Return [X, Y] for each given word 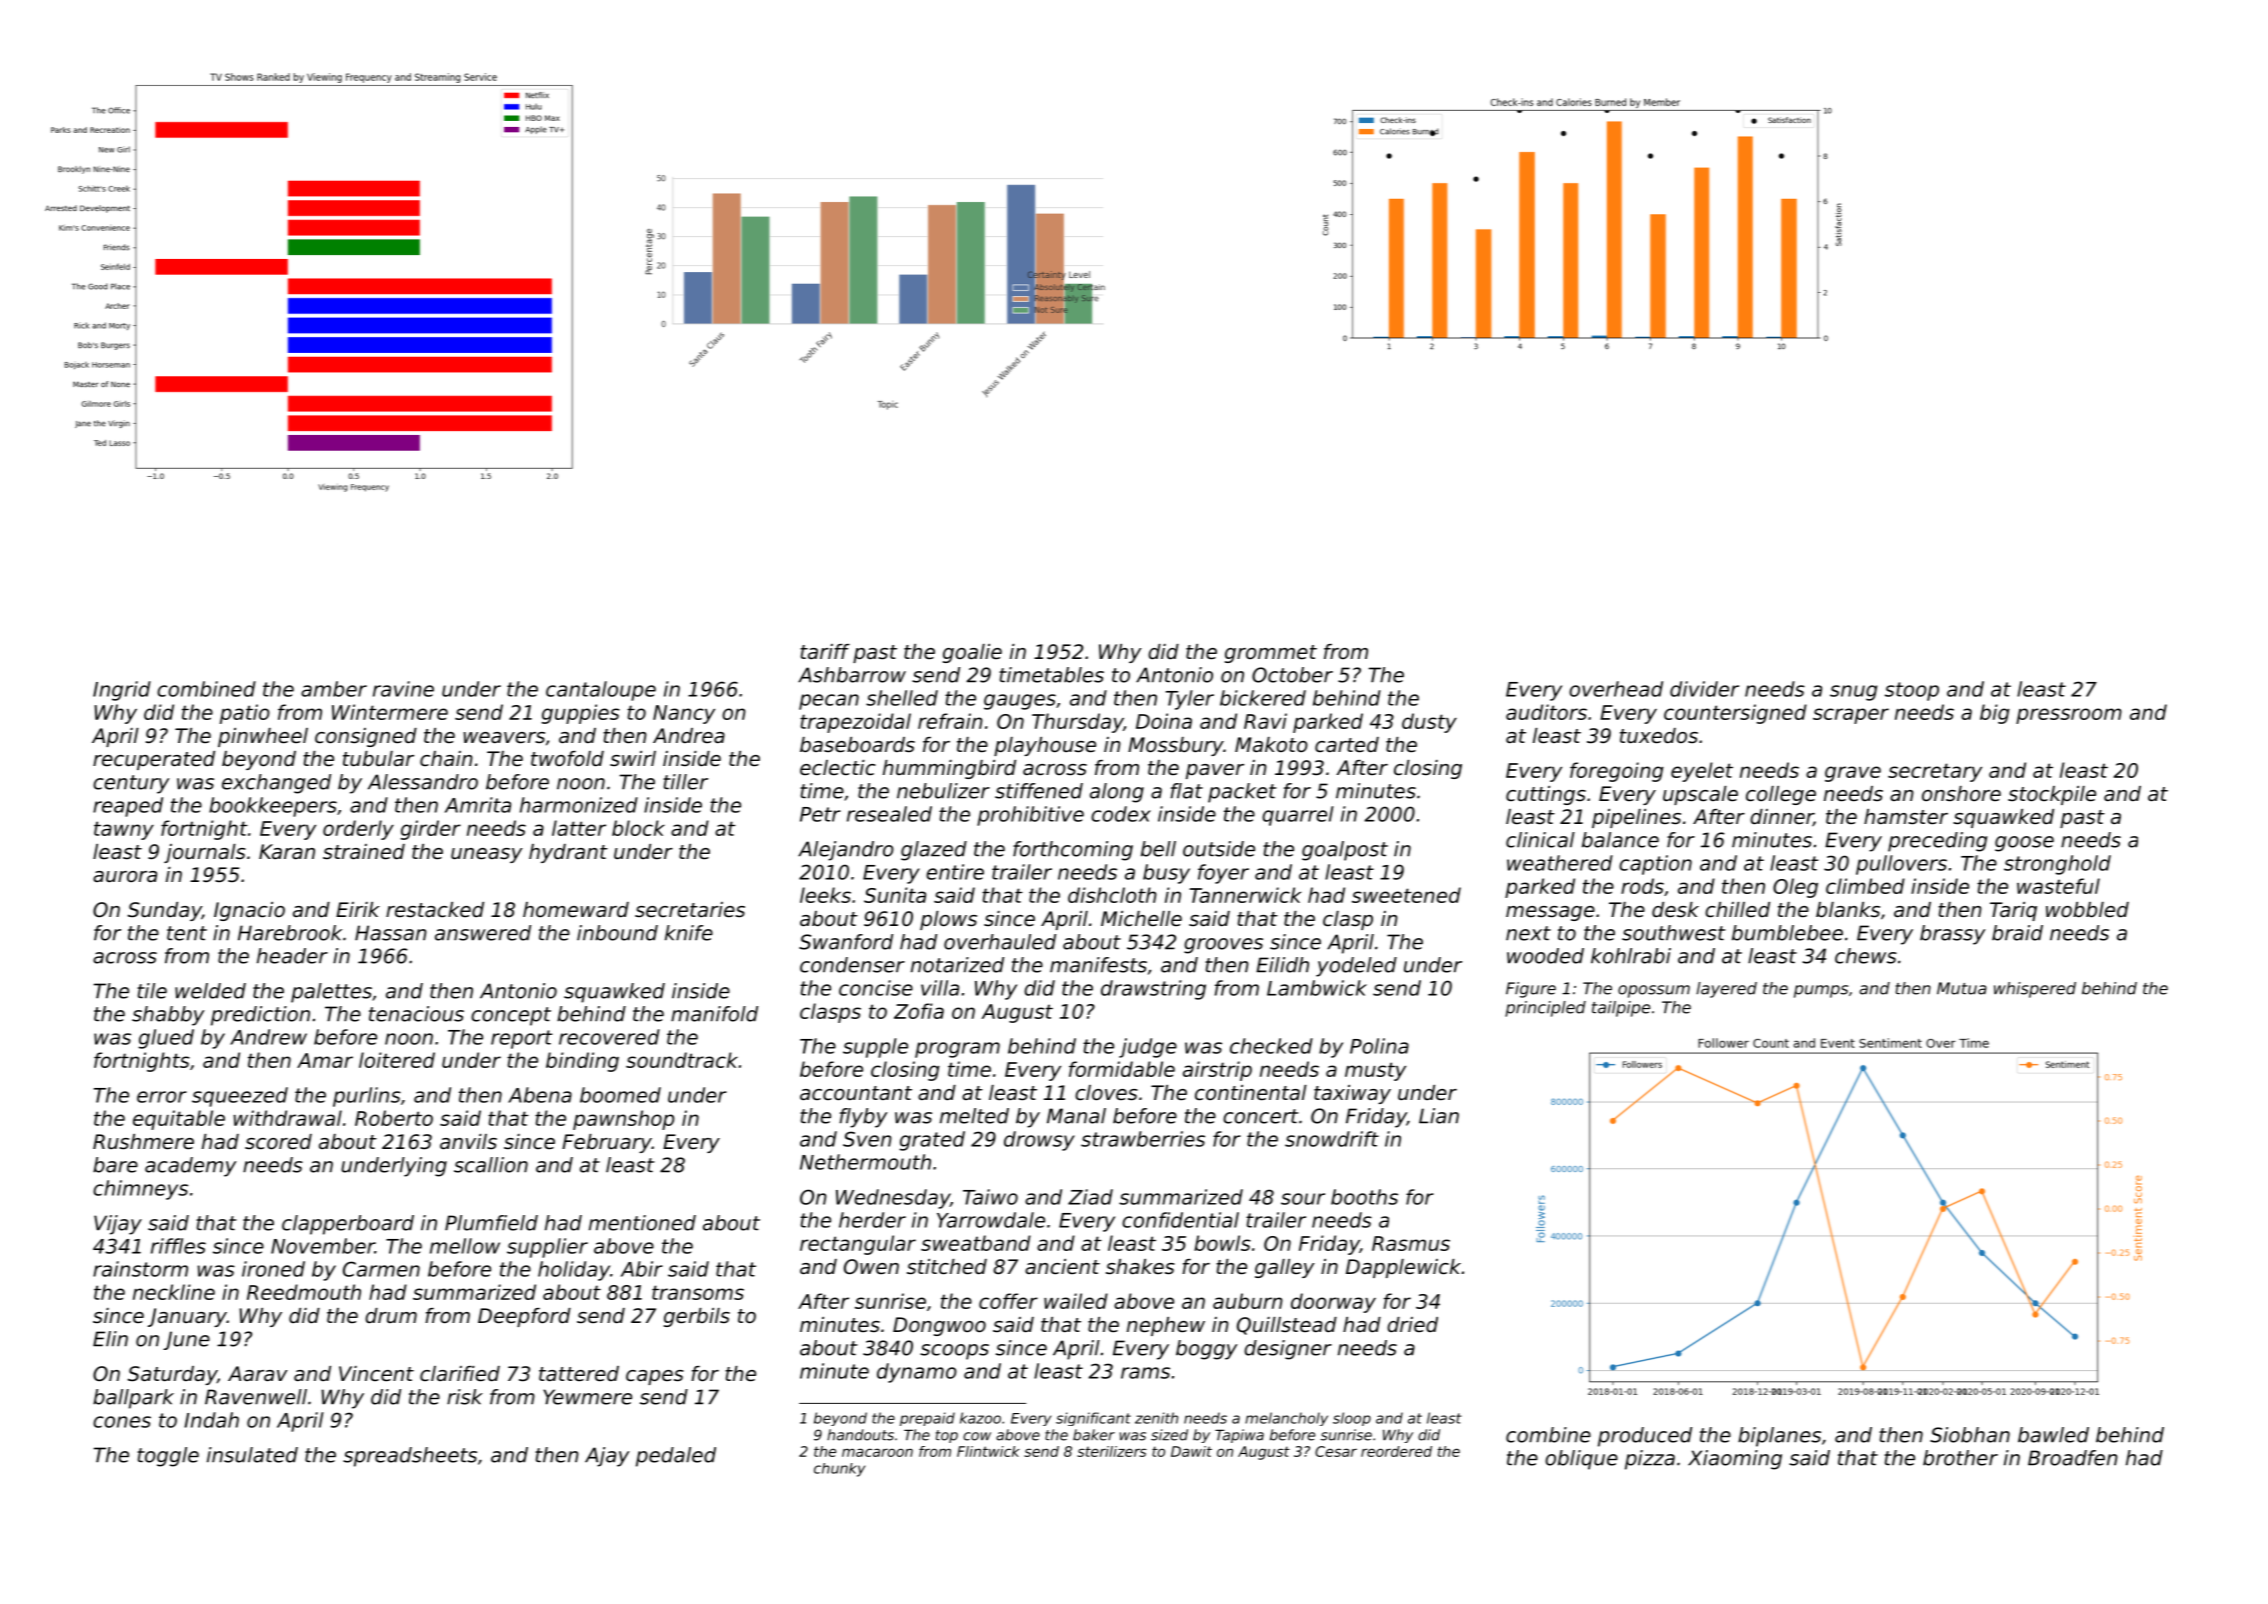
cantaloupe [601, 691]
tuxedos [1659, 736]
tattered [579, 1374]
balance [1620, 840]
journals [205, 853]
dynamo [917, 1373]
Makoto [1271, 745]
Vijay [118, 1225]
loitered [397, 1060]
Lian [1439, 1116]
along [1117, 793]
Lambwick [1317, 988]
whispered [2035, 990]
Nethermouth [865, 1162]
